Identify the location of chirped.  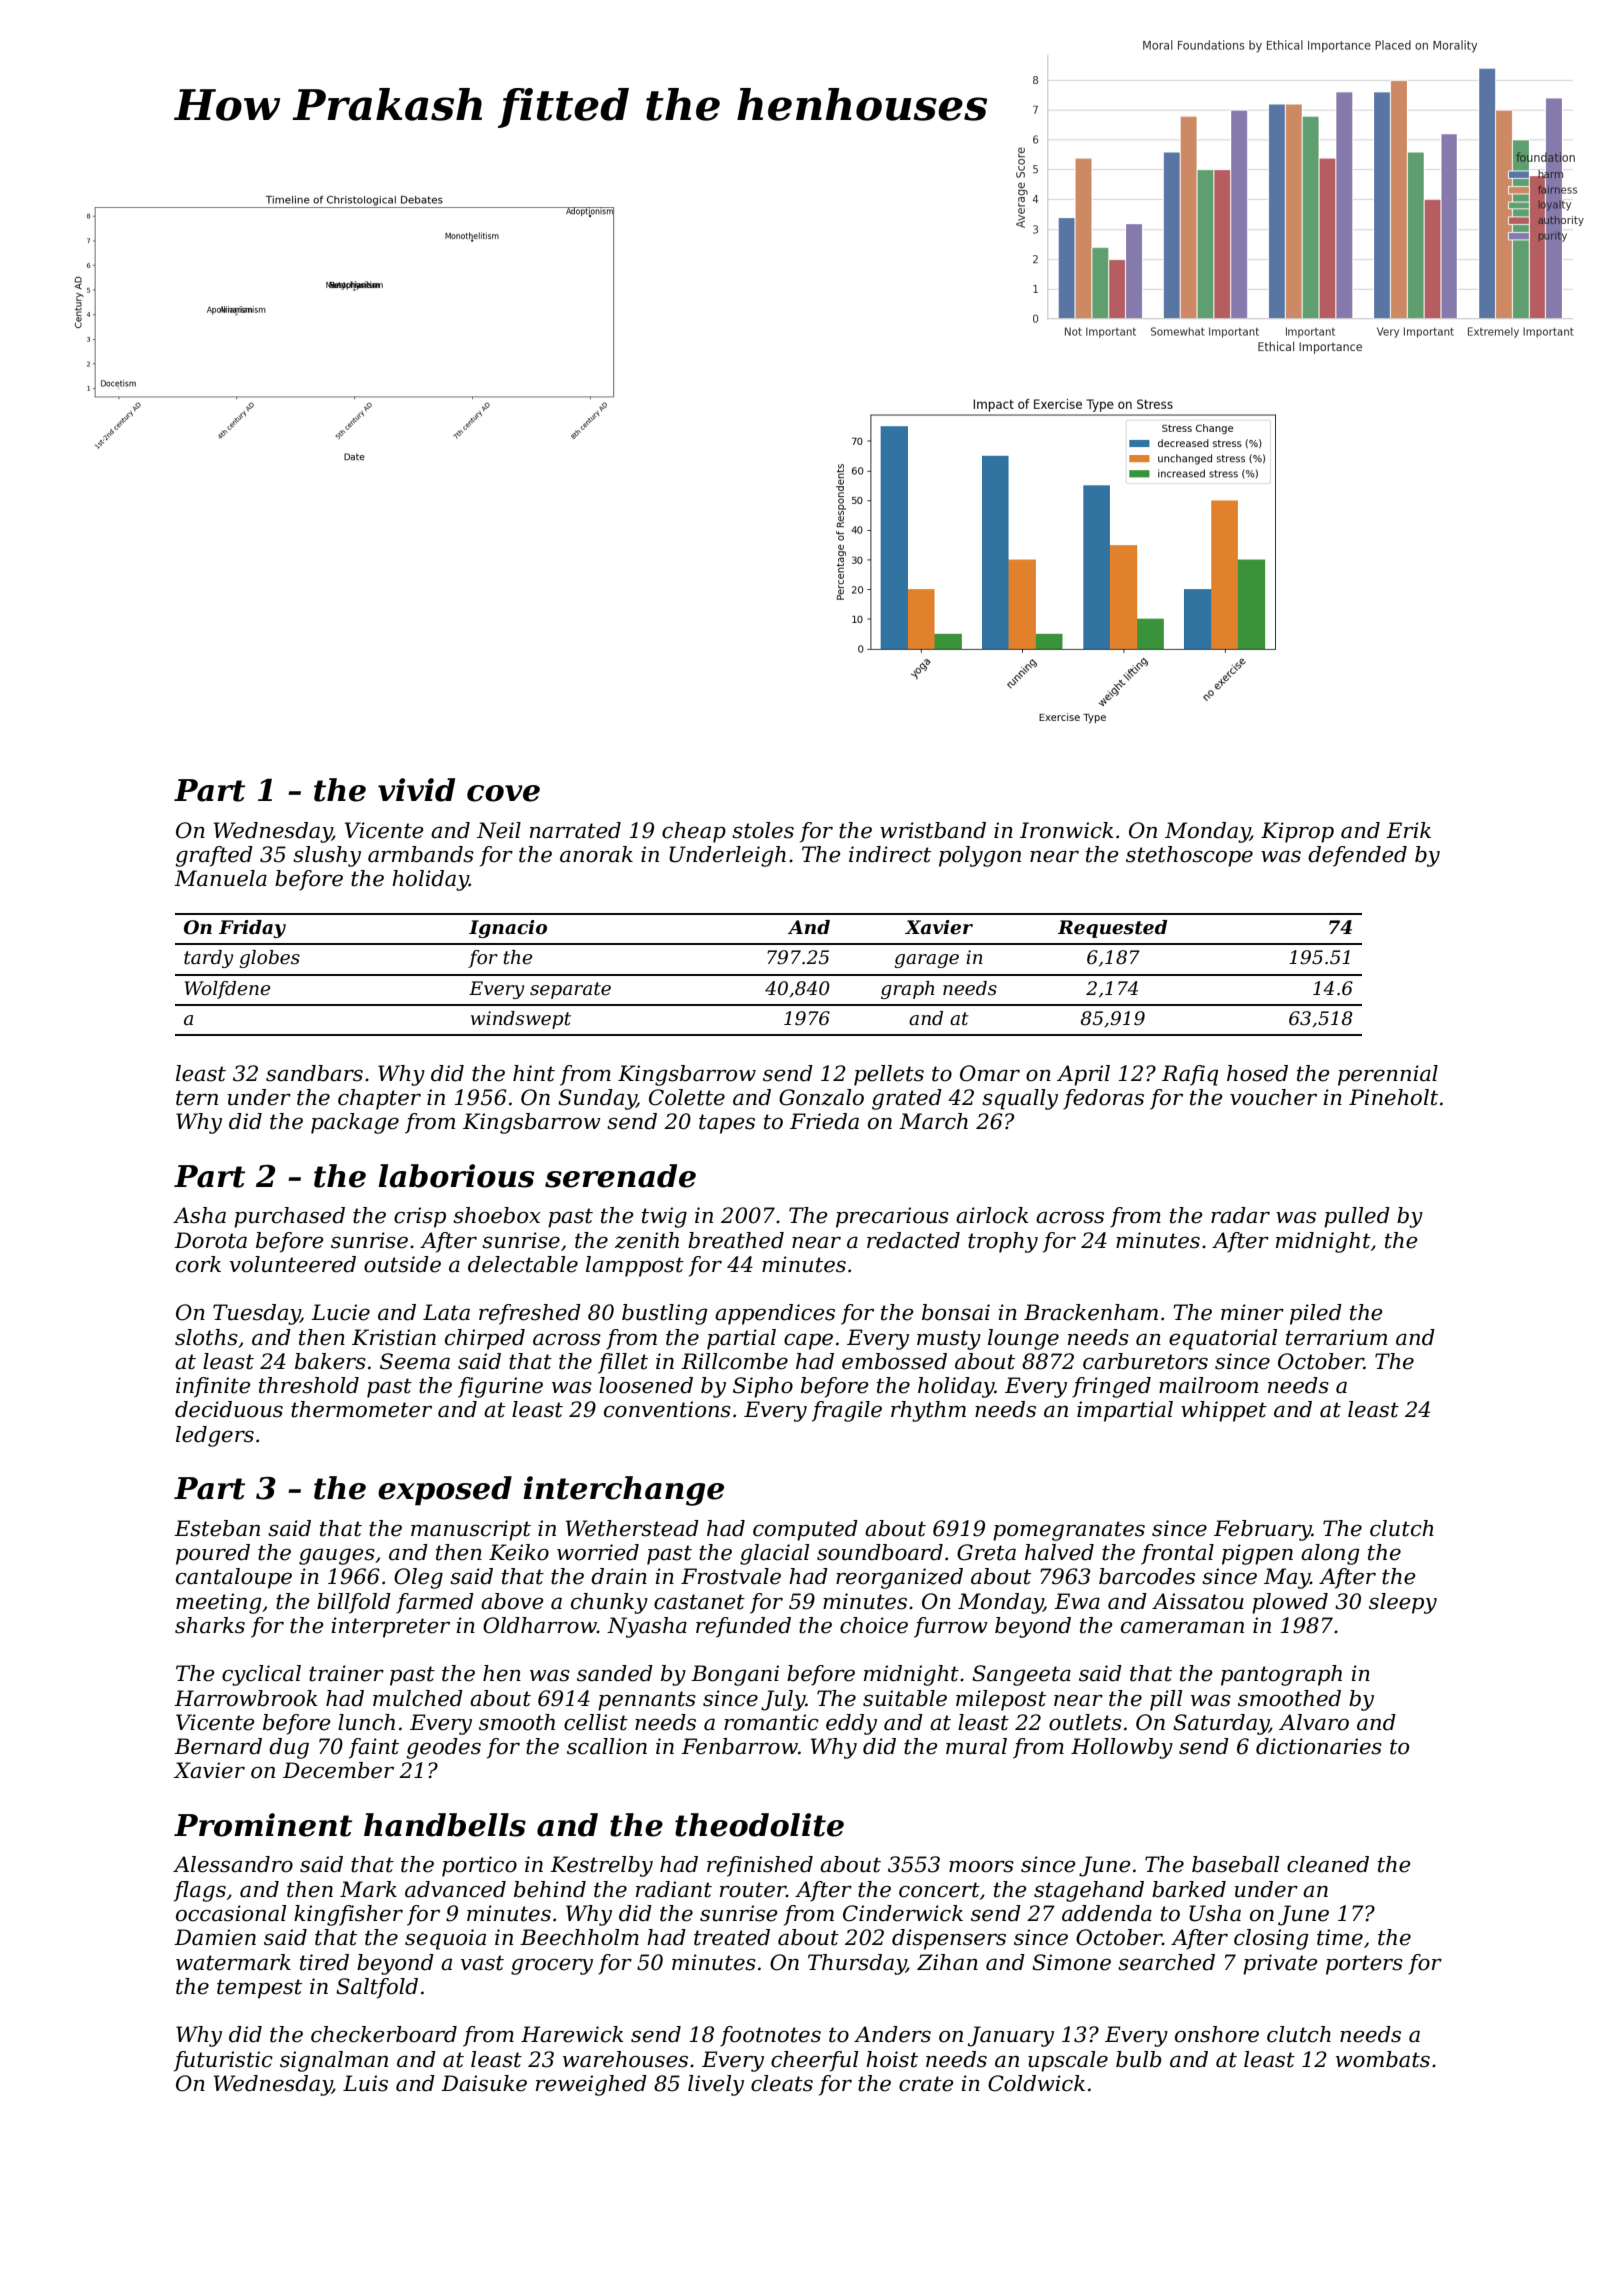
(485, 1339).
